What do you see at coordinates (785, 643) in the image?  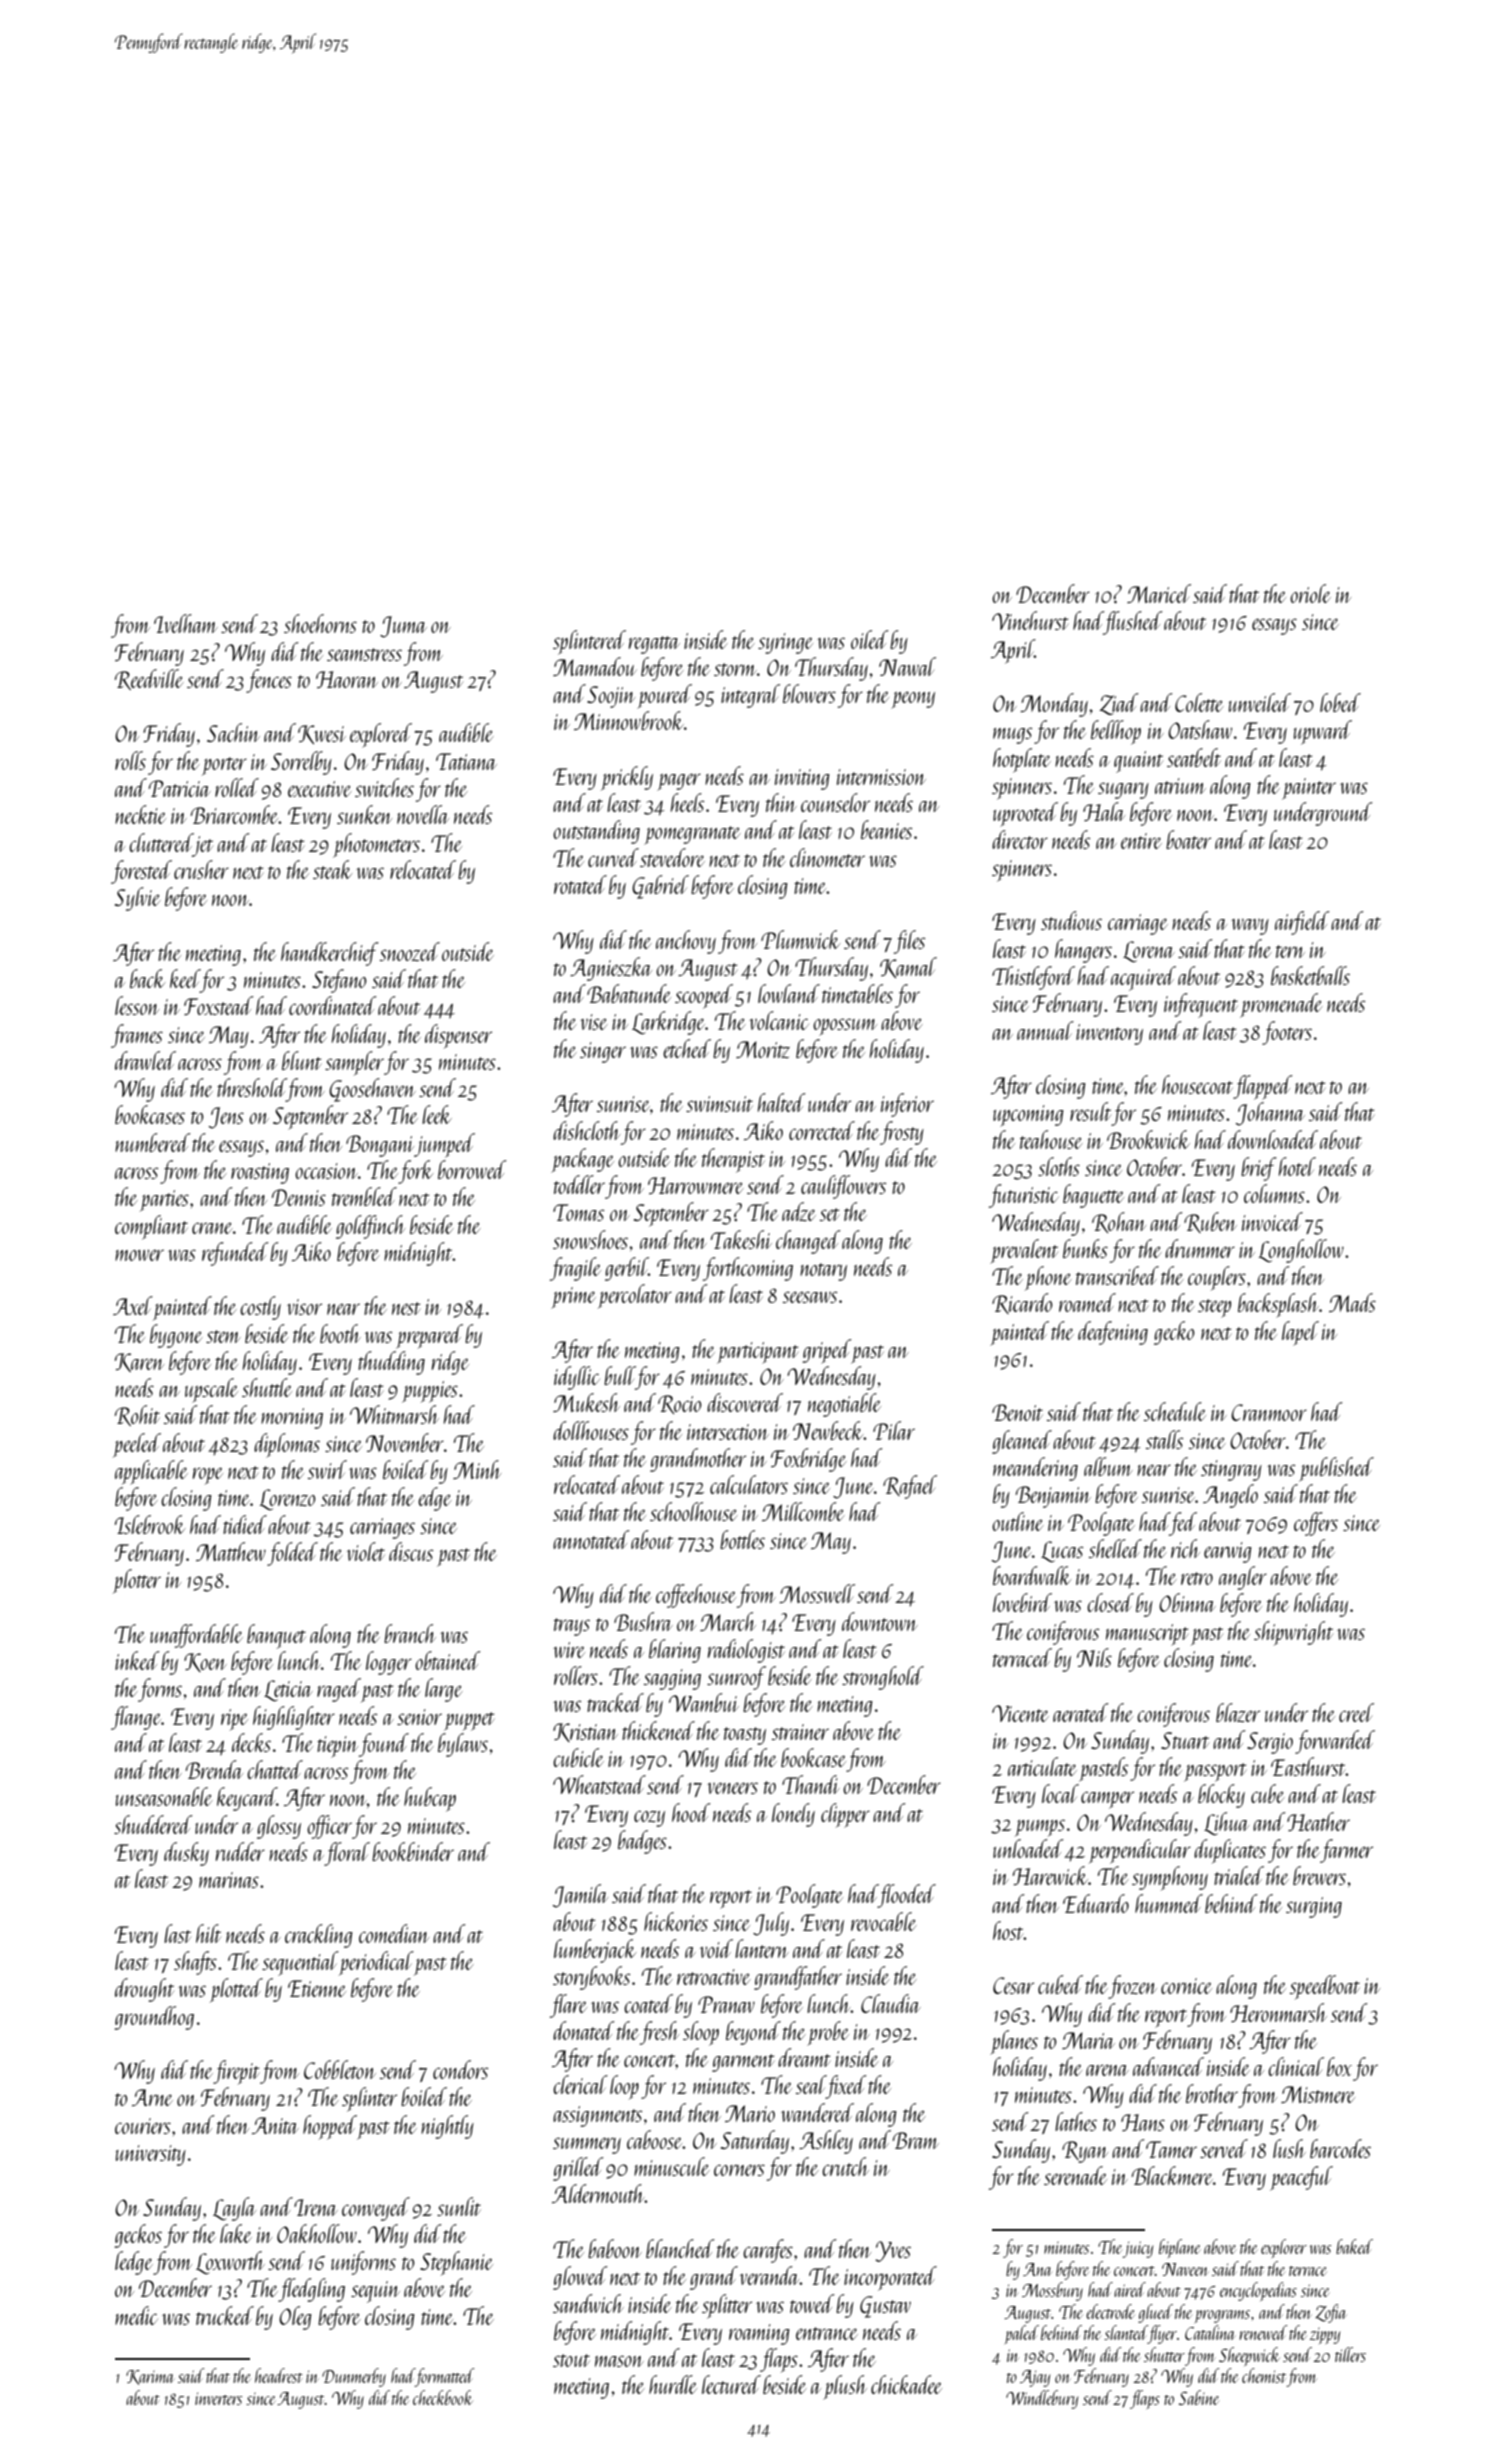 I see `syringe` at bounding box center [785, 643].
